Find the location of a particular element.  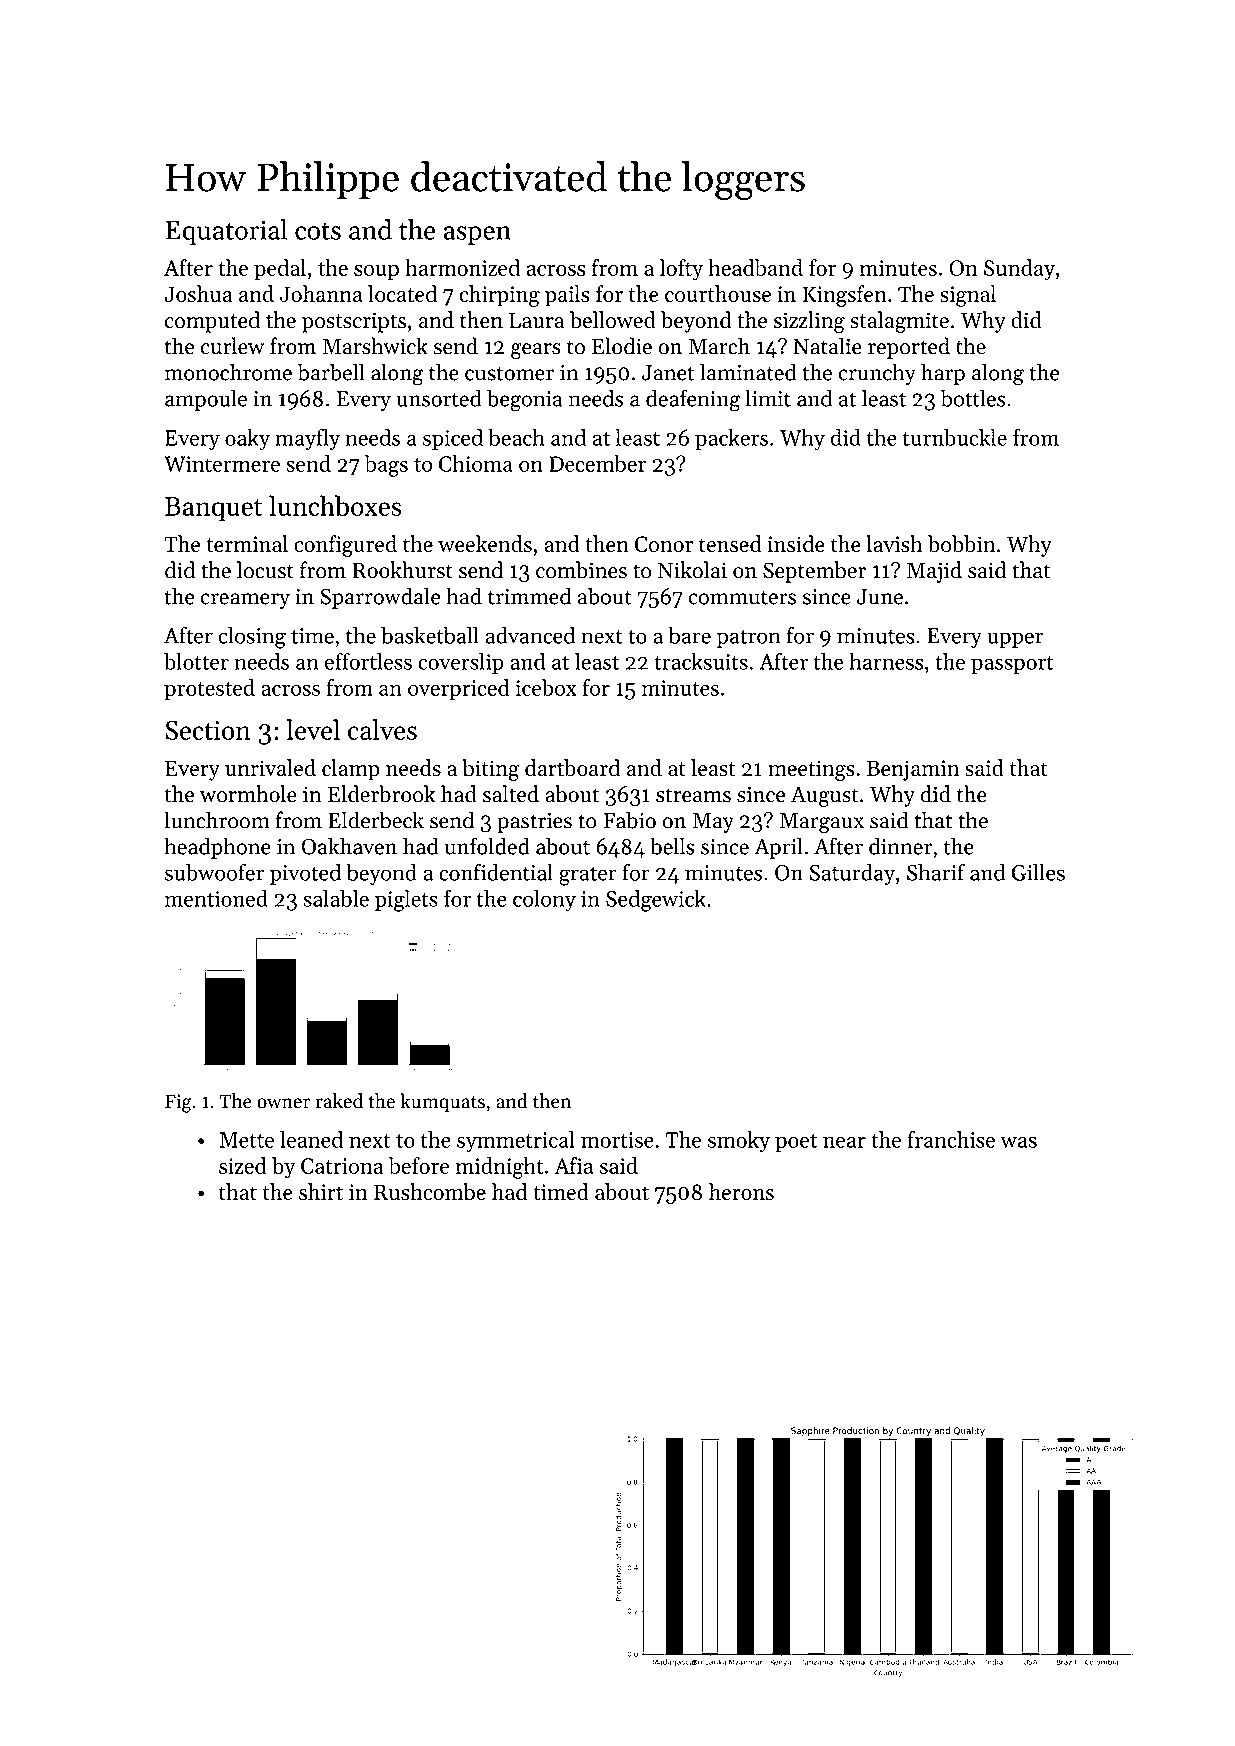

Sharif is located at coordinates (936, 872).
